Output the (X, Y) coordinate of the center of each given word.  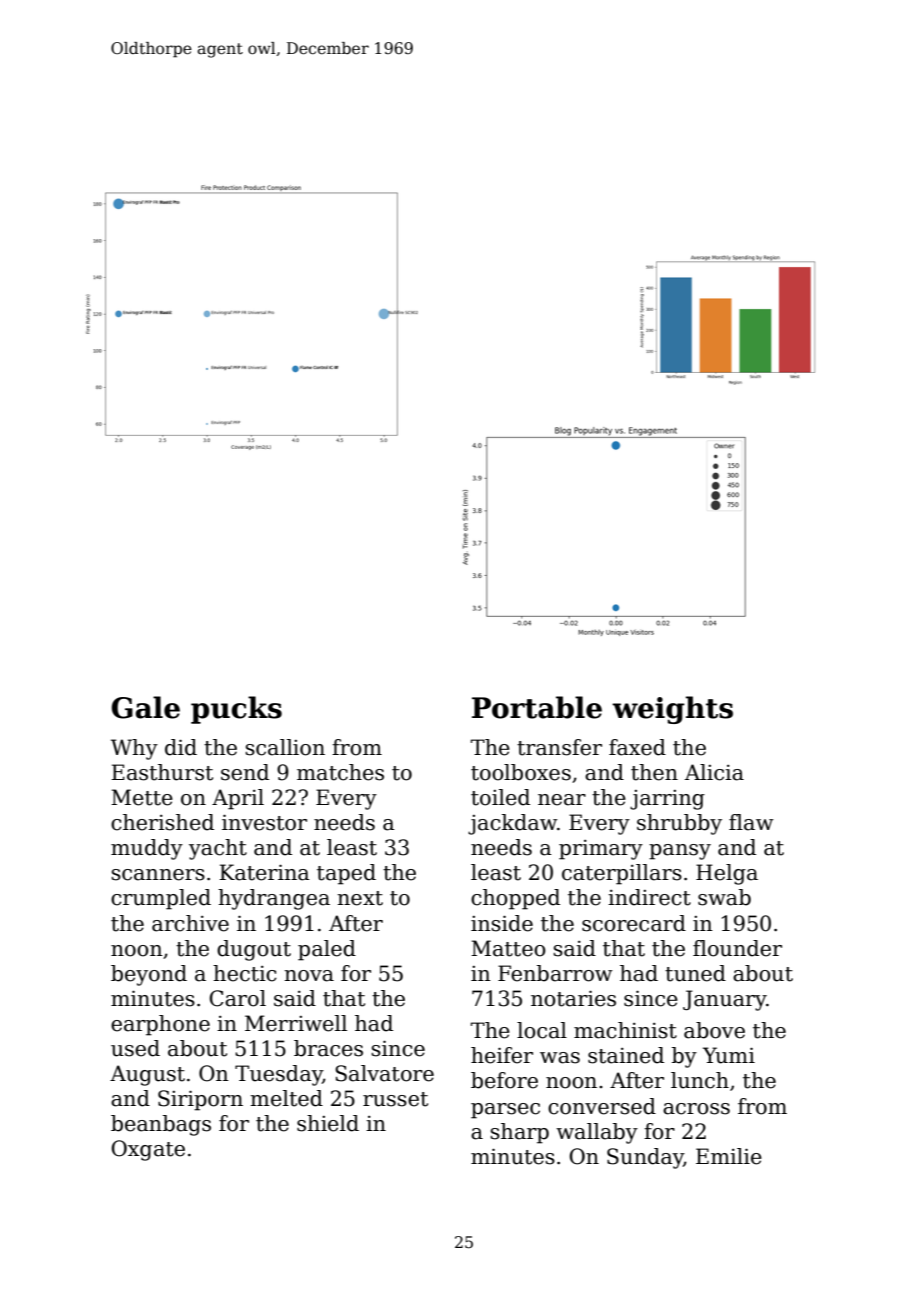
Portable (537, 707)
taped (346, 874)
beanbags (161, 1125)
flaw (751, 822)
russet (395, 1099)
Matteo (508, 948)
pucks (236, 710)
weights (672, 710)
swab (724, 897)
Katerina (264, 872)
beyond (149, 975)
